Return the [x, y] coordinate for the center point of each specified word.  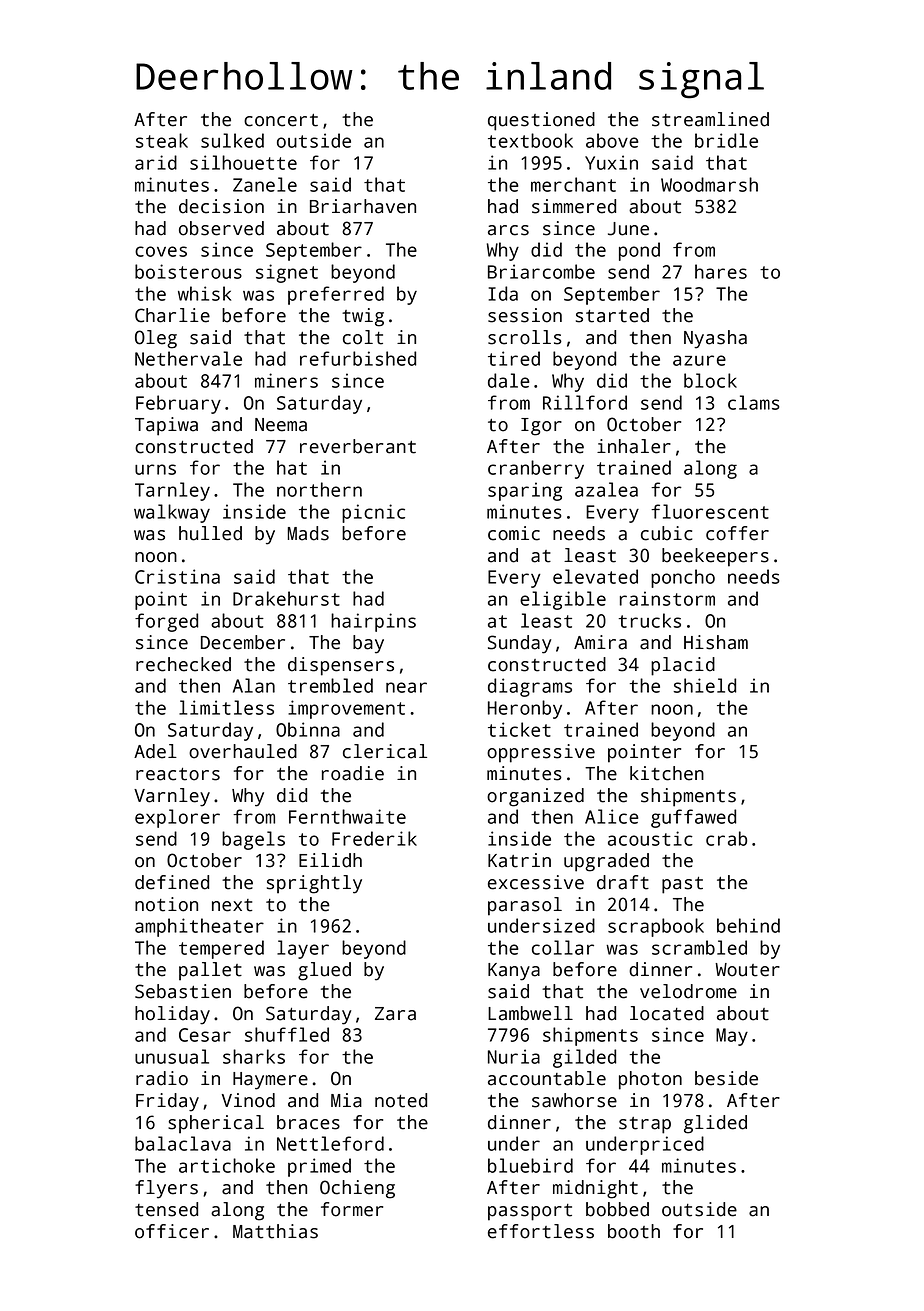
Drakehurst [286, 598]
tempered [221, 949]
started [612, 315]
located [667, 1013]
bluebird [530, 1165]
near [406, 687]
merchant [573, 184]
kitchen [667, 773]
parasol [525, 906]
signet [287, 273]
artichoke [227, 1165]
